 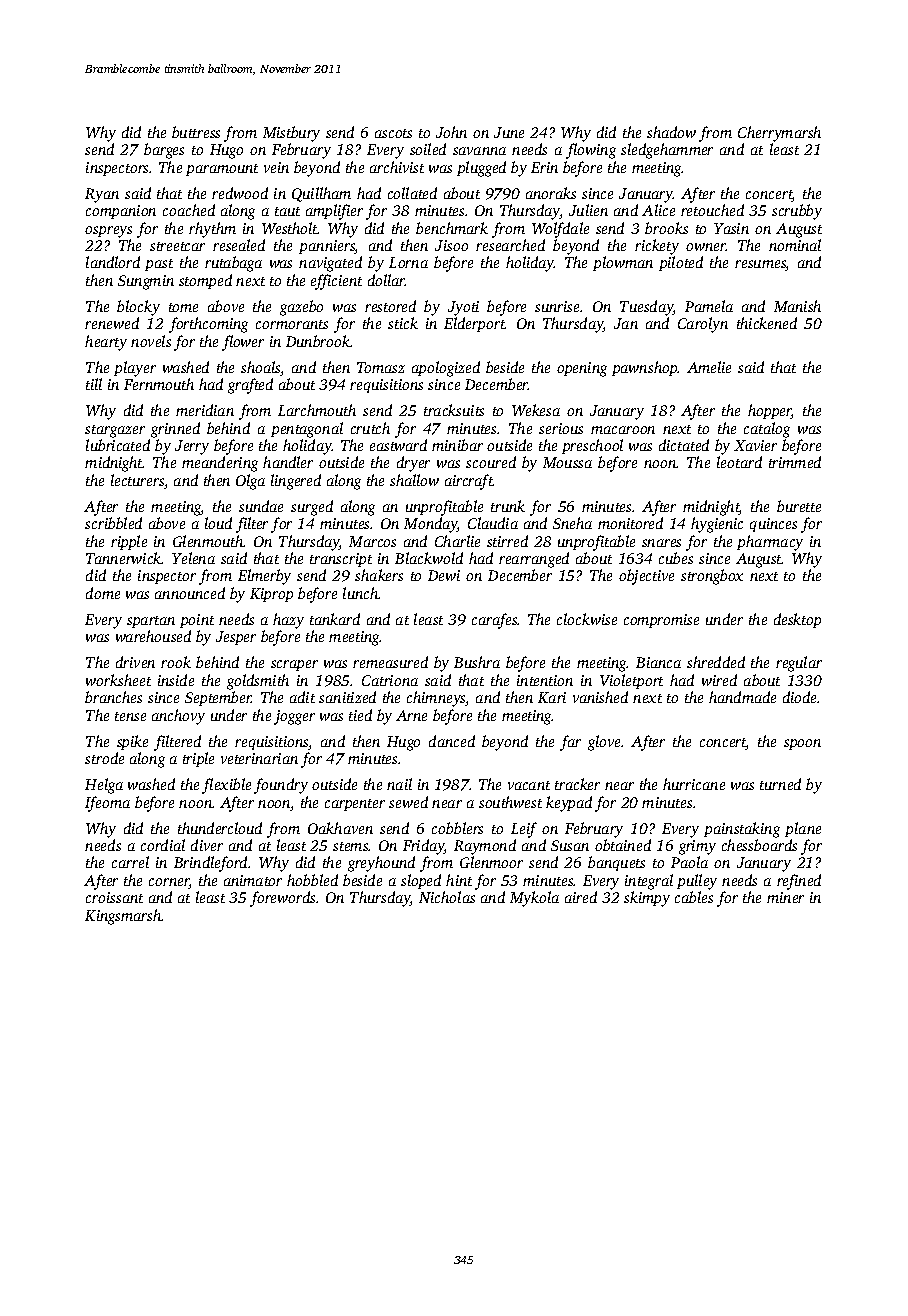 What do you see at coordinates (709, 367) in the page?
I see `Amelie` at bounding box center [709, 367].
